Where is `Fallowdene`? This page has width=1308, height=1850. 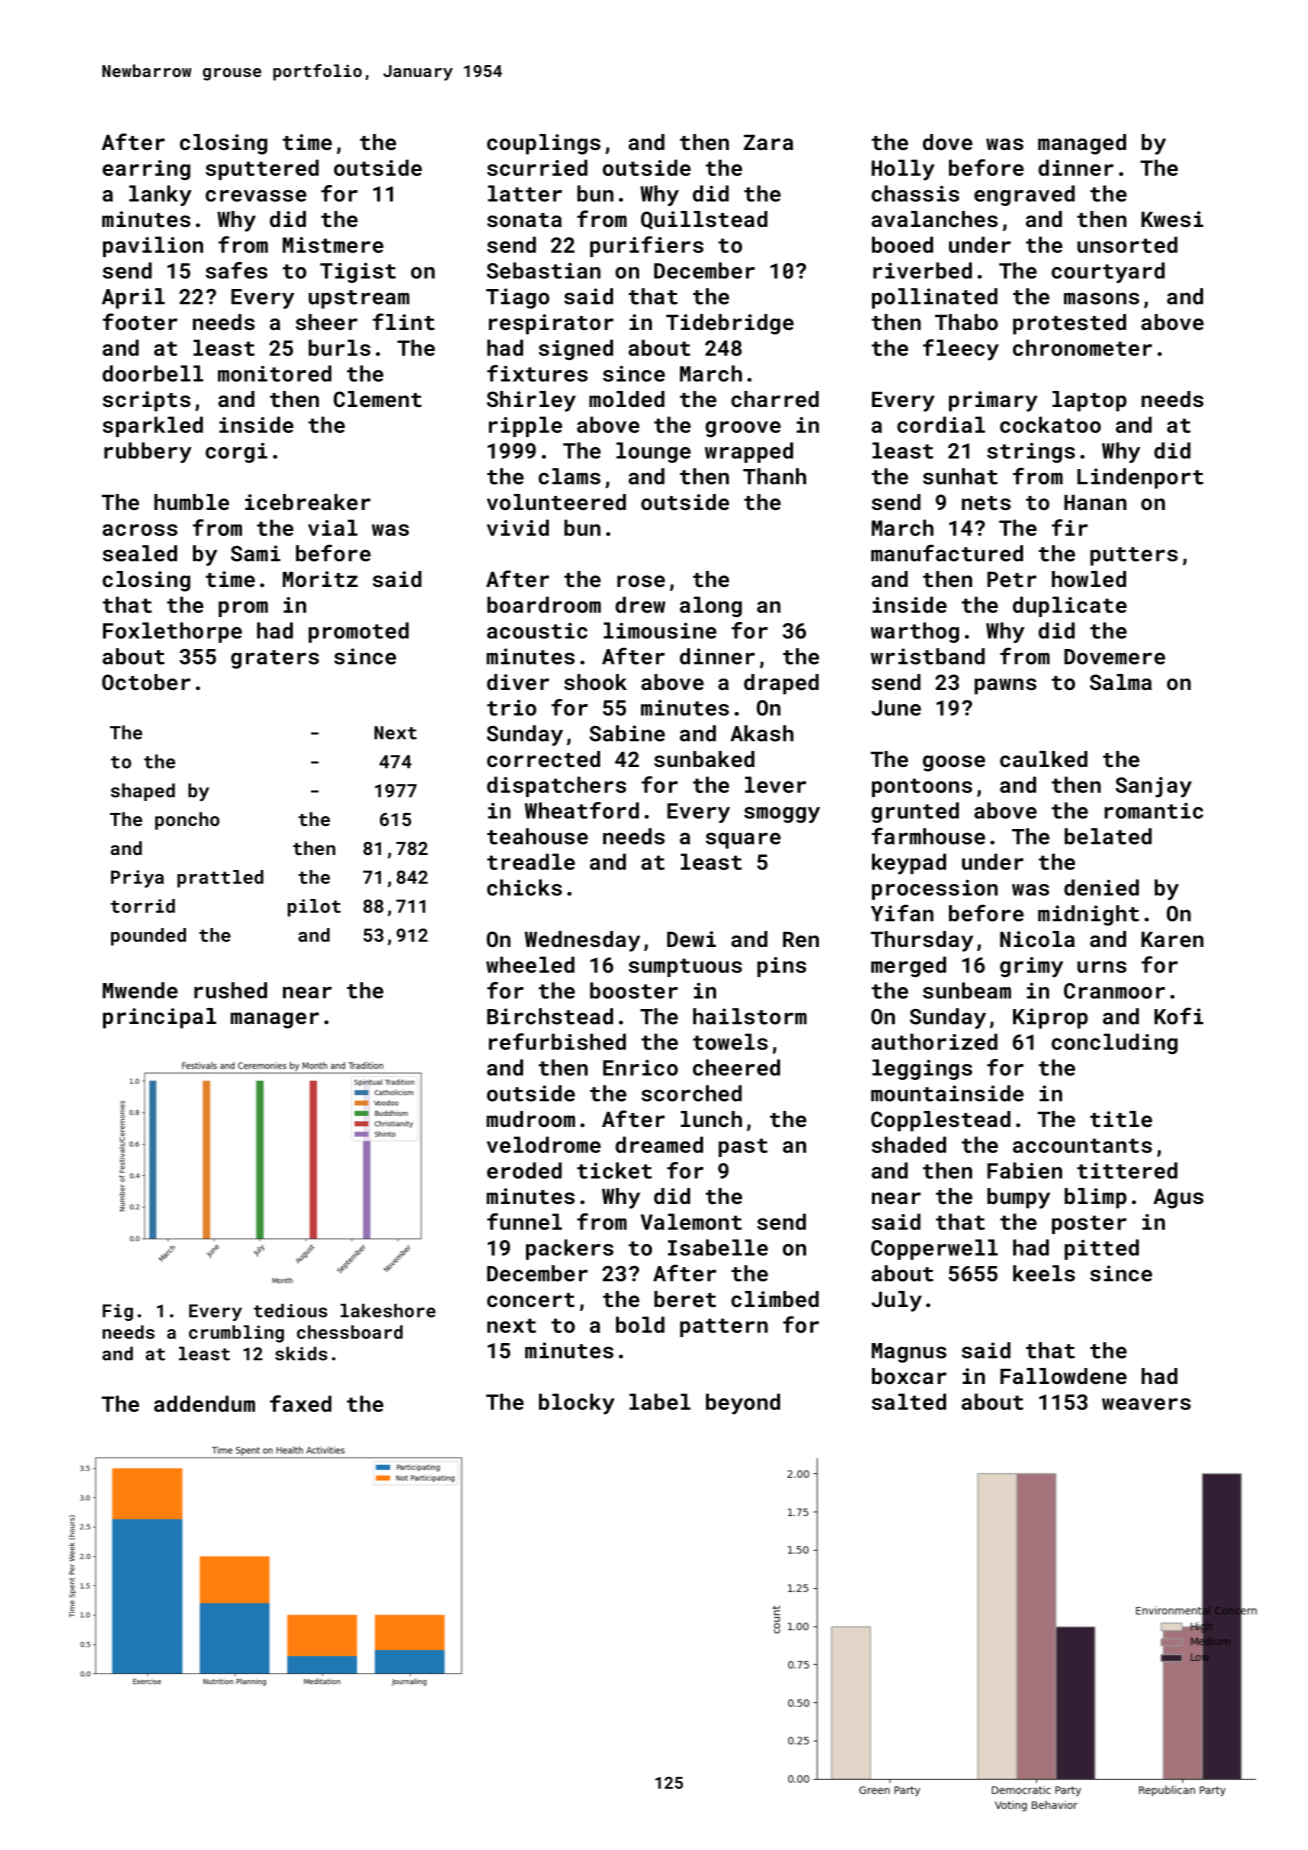 Fallowdene is located at coordinates (1063, 1376).
